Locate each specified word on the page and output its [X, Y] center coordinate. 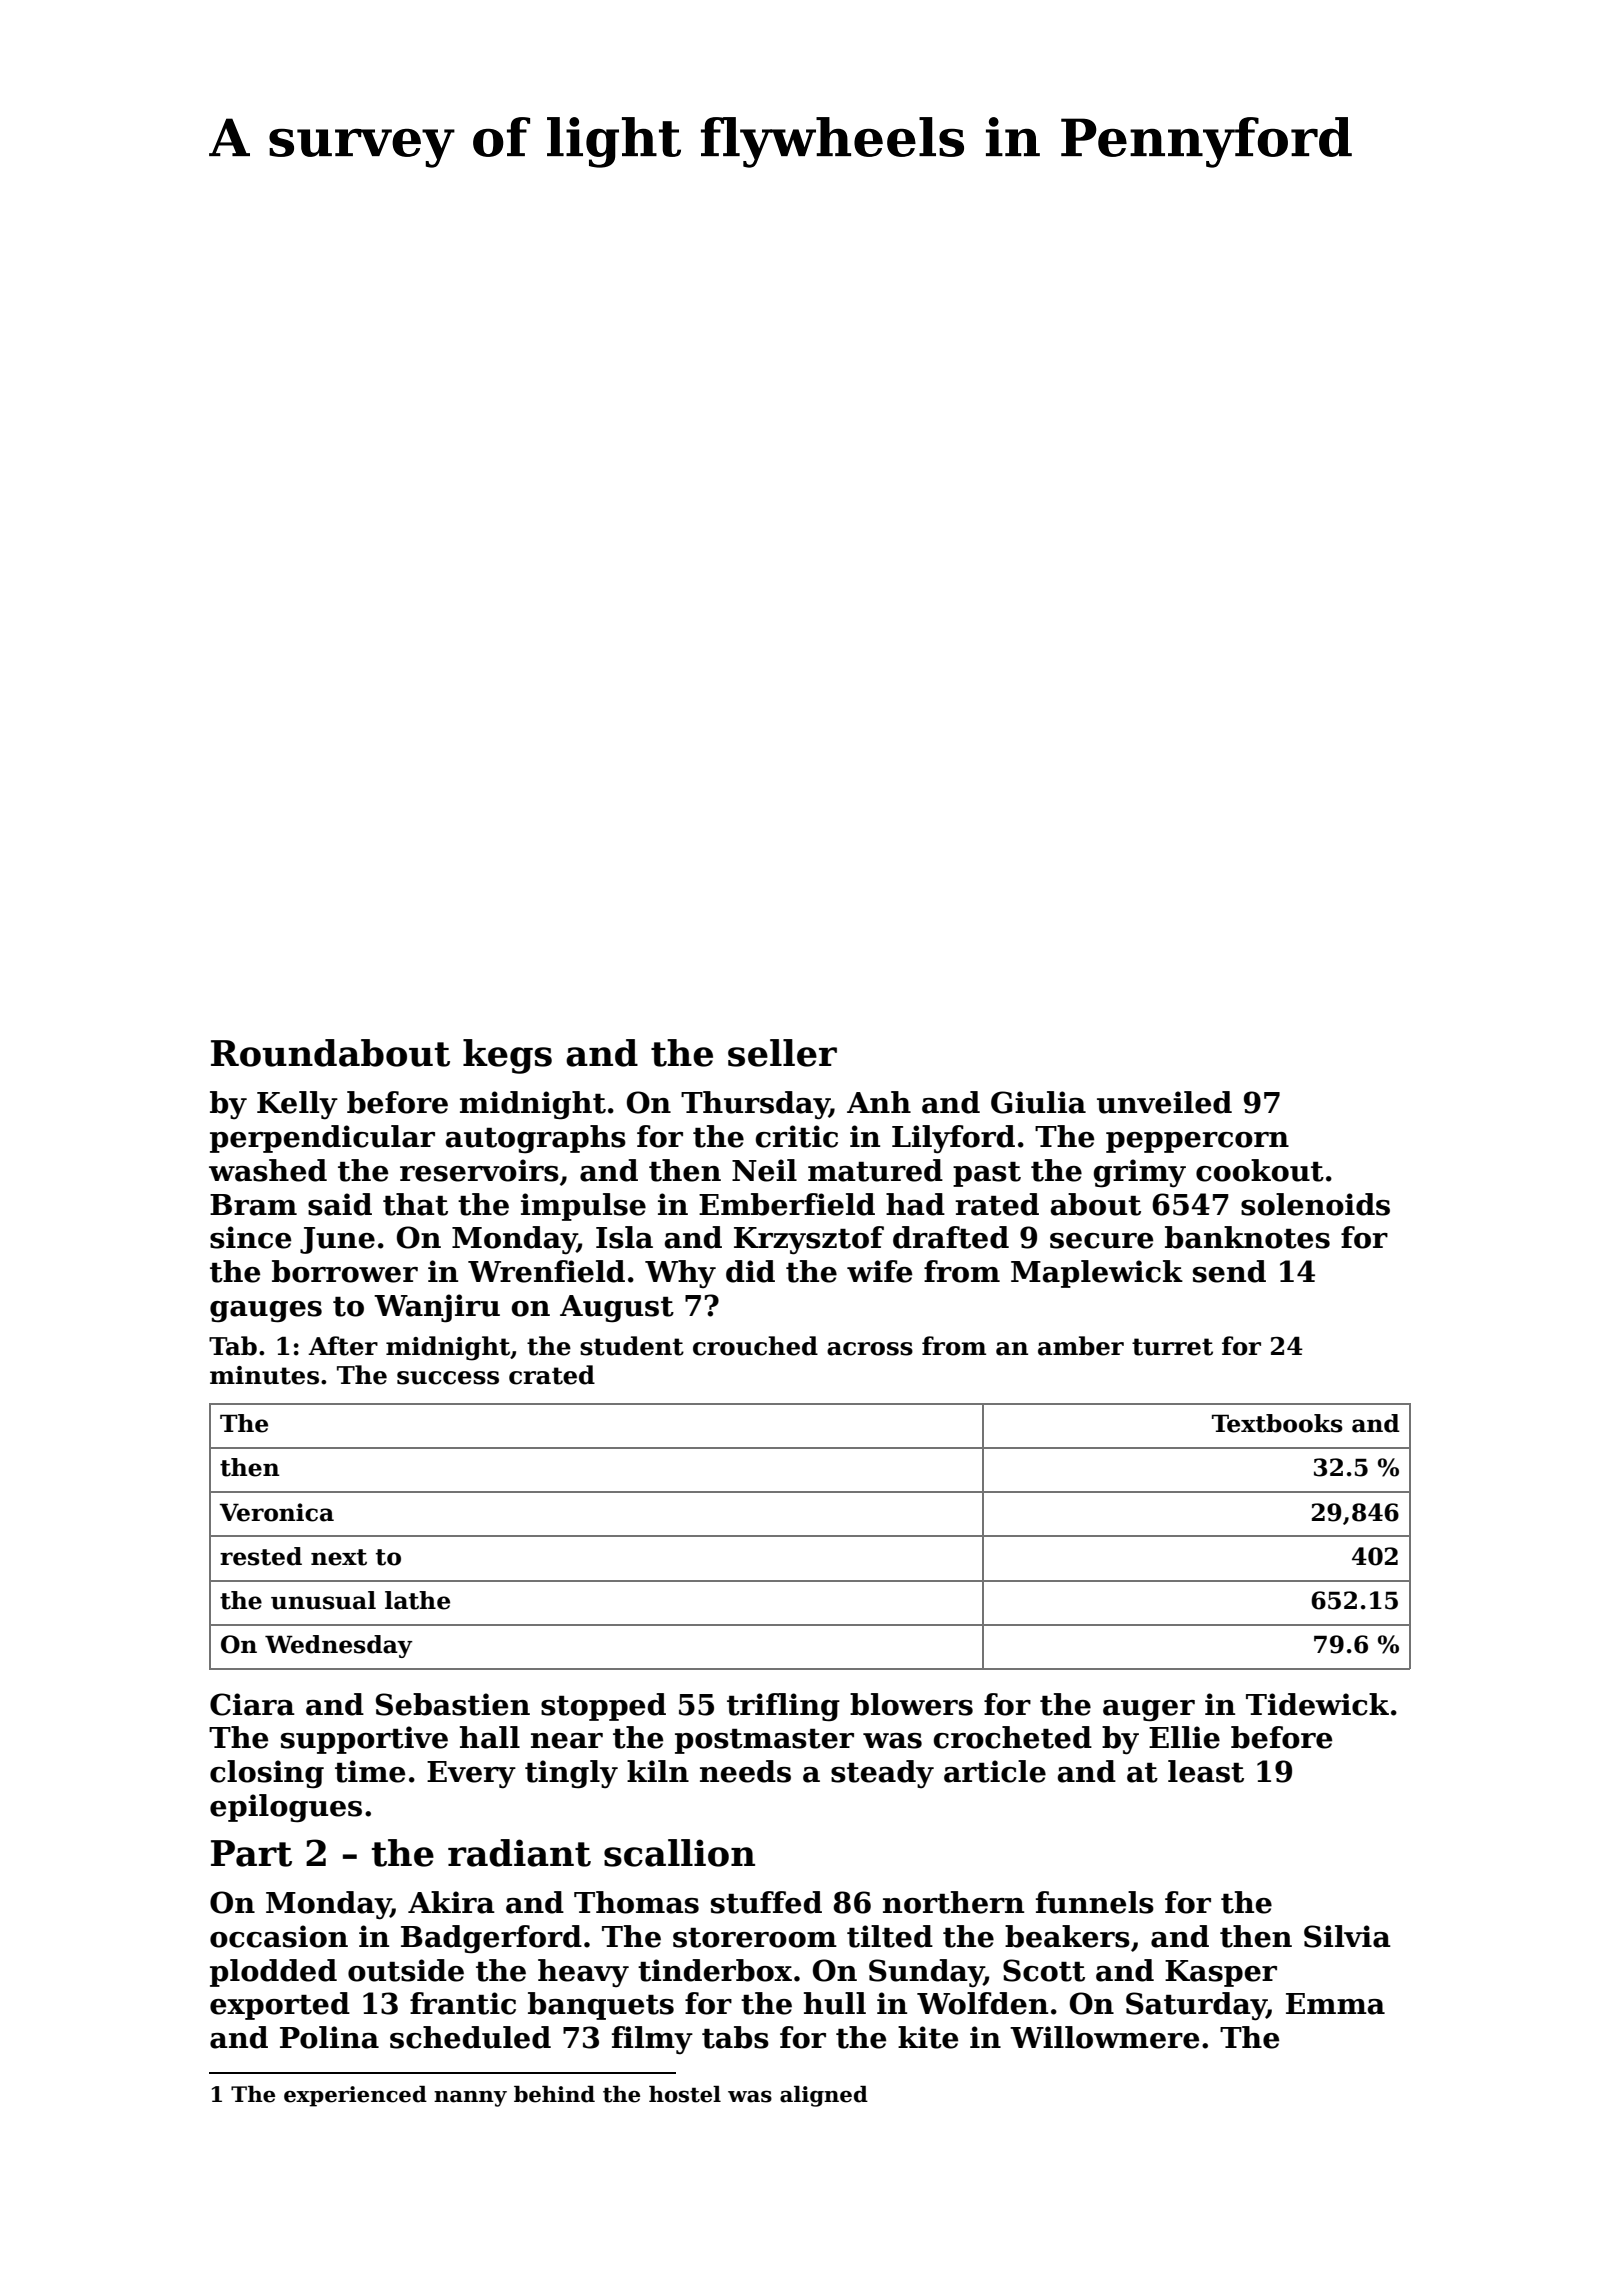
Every [471, 1775]
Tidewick [1317, 1704]
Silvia [1347, 1936]
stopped [603, 1707]
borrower [345, 1271]
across [870, 1349]
